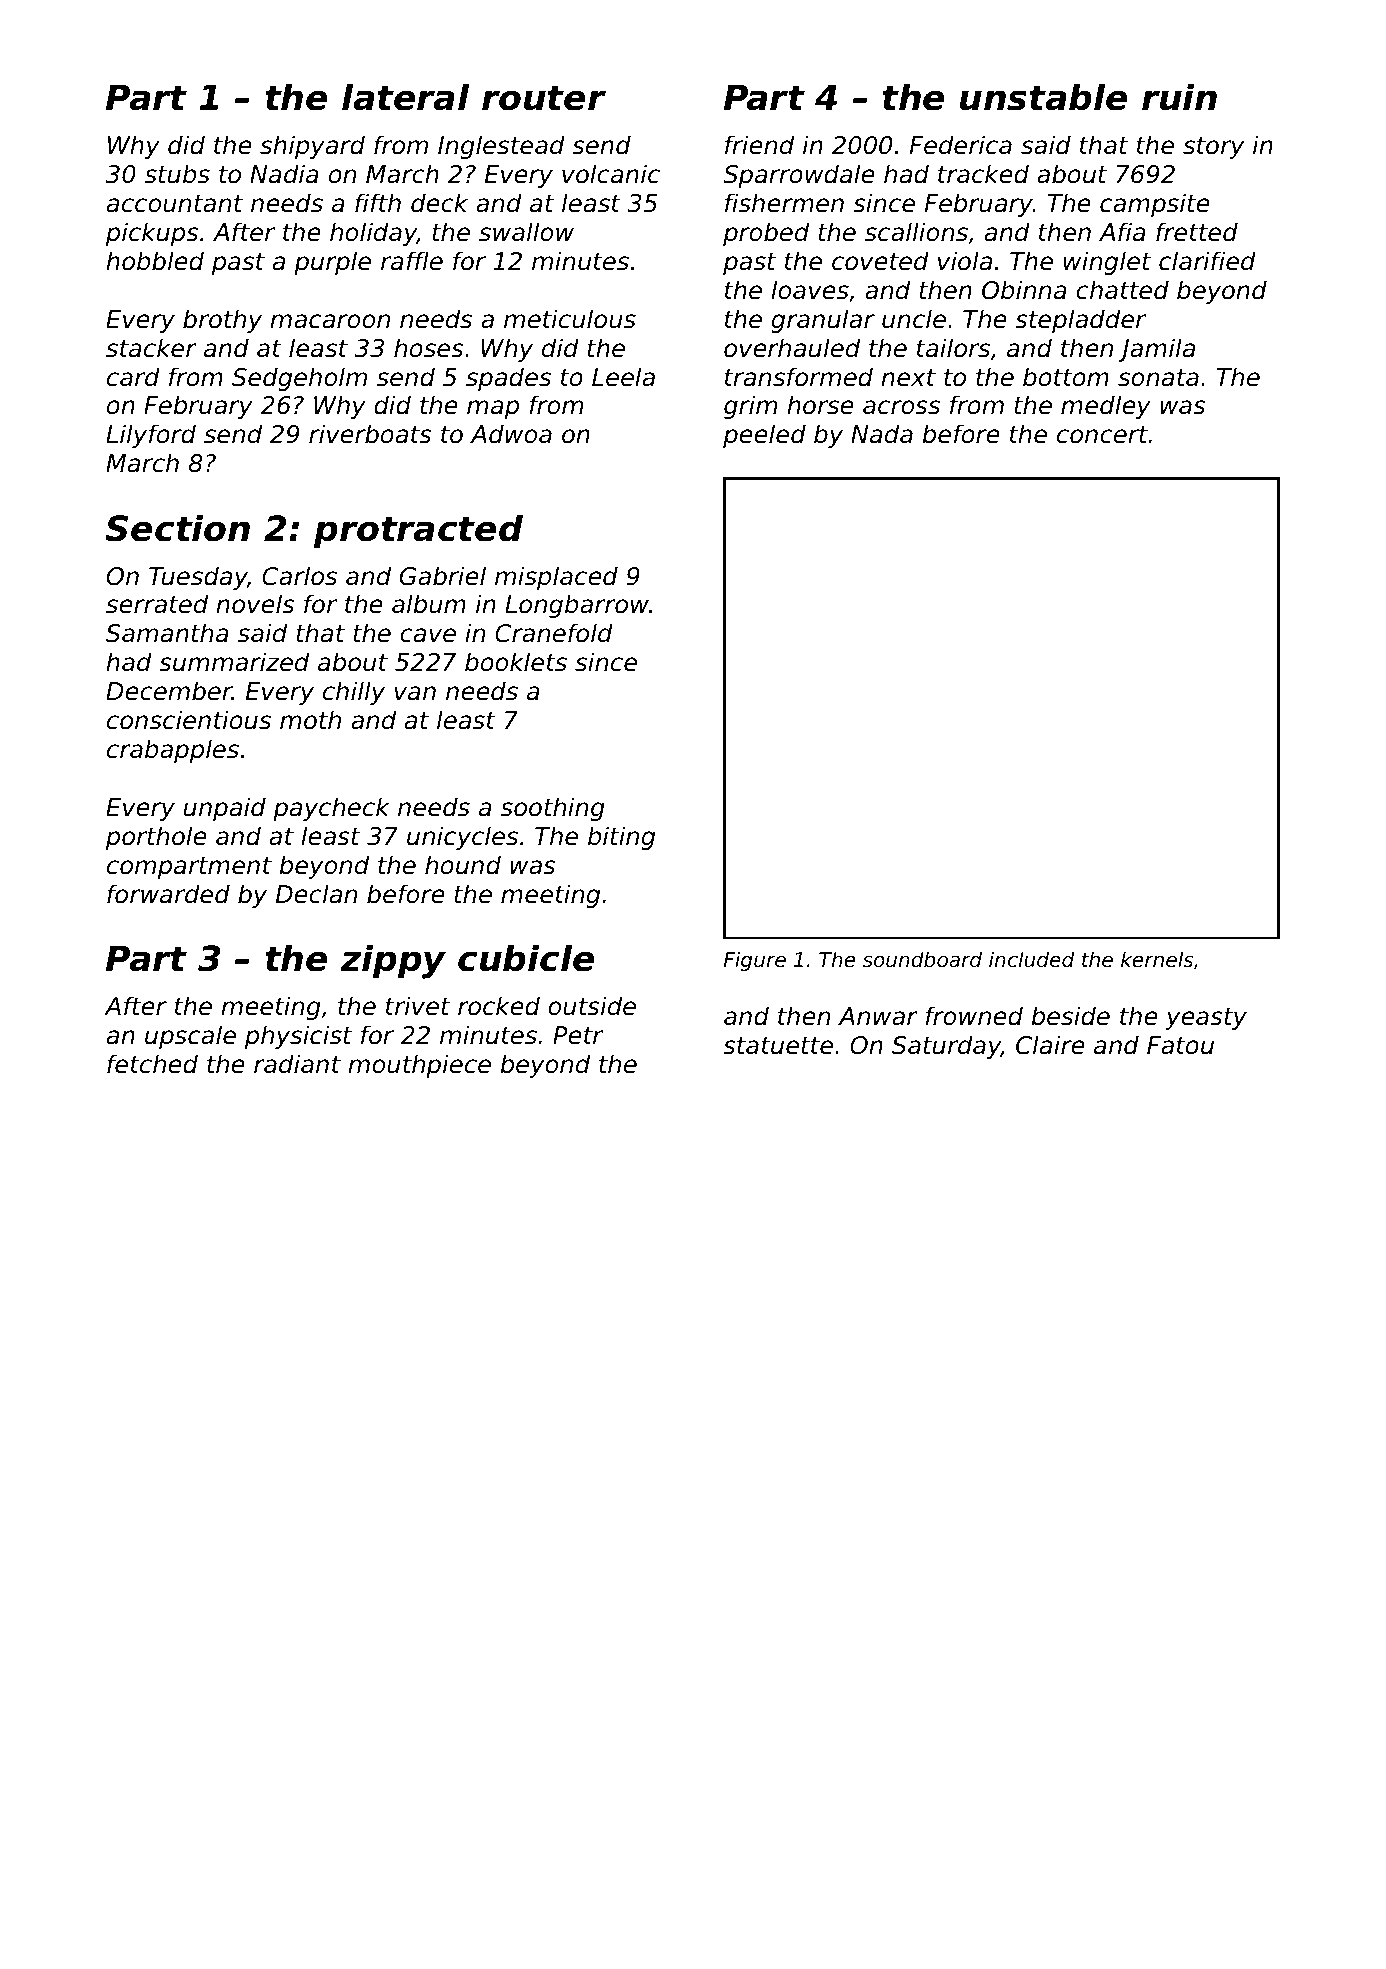 This image has height=1969, width=1386. Describe the element at coordinates (190, 1037) in the image. I see `upscale` at that location.
